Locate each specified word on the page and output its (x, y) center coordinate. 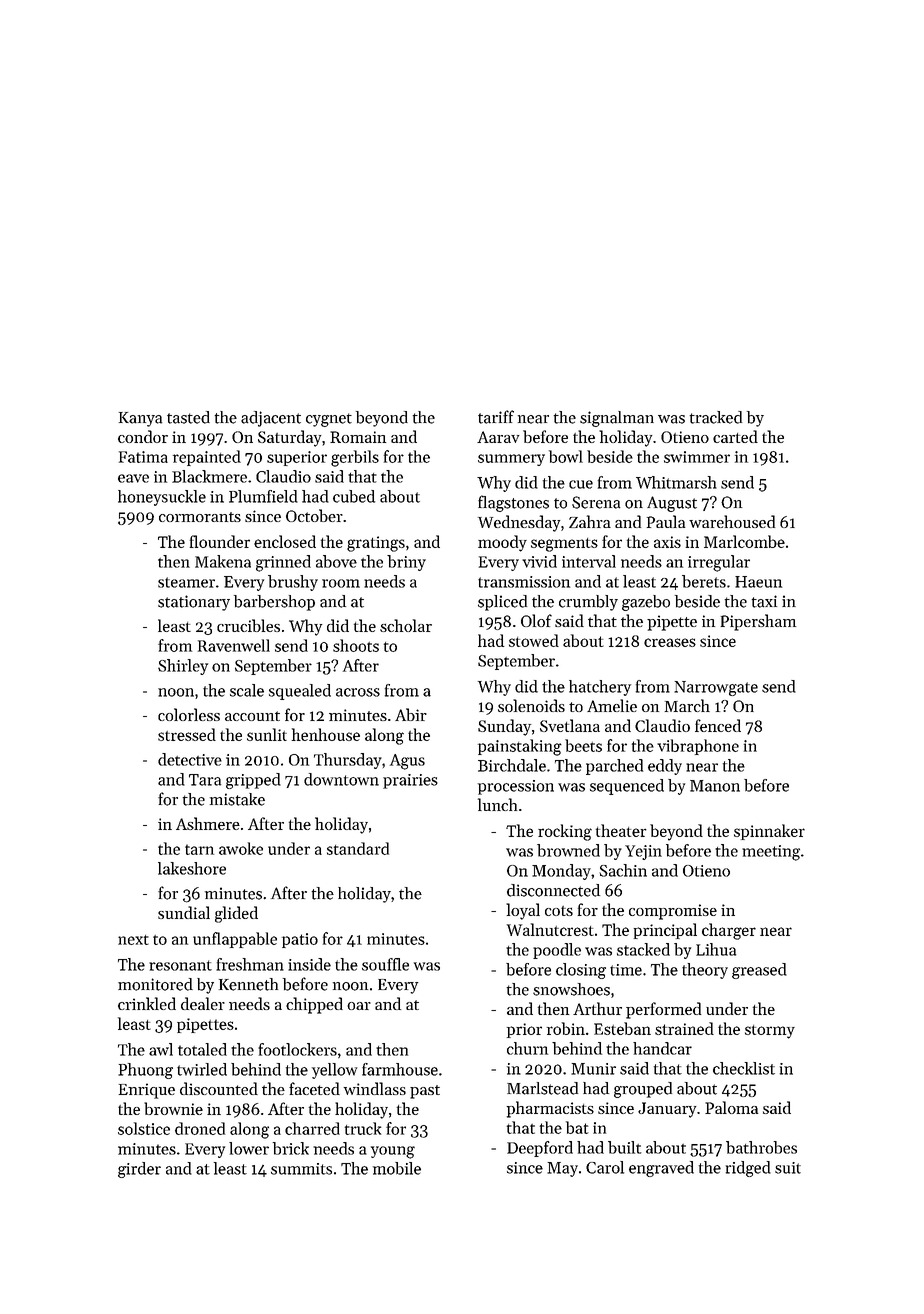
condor (143, 436)
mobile (397, 1168)
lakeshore (192, 868)
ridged (748, 1169)
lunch (497, 804)
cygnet (329, 420)
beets (583, 745)
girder (139, 1170)
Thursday (348, 761)
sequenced (627, 787)
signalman (617, 419)
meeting (771, 853)
